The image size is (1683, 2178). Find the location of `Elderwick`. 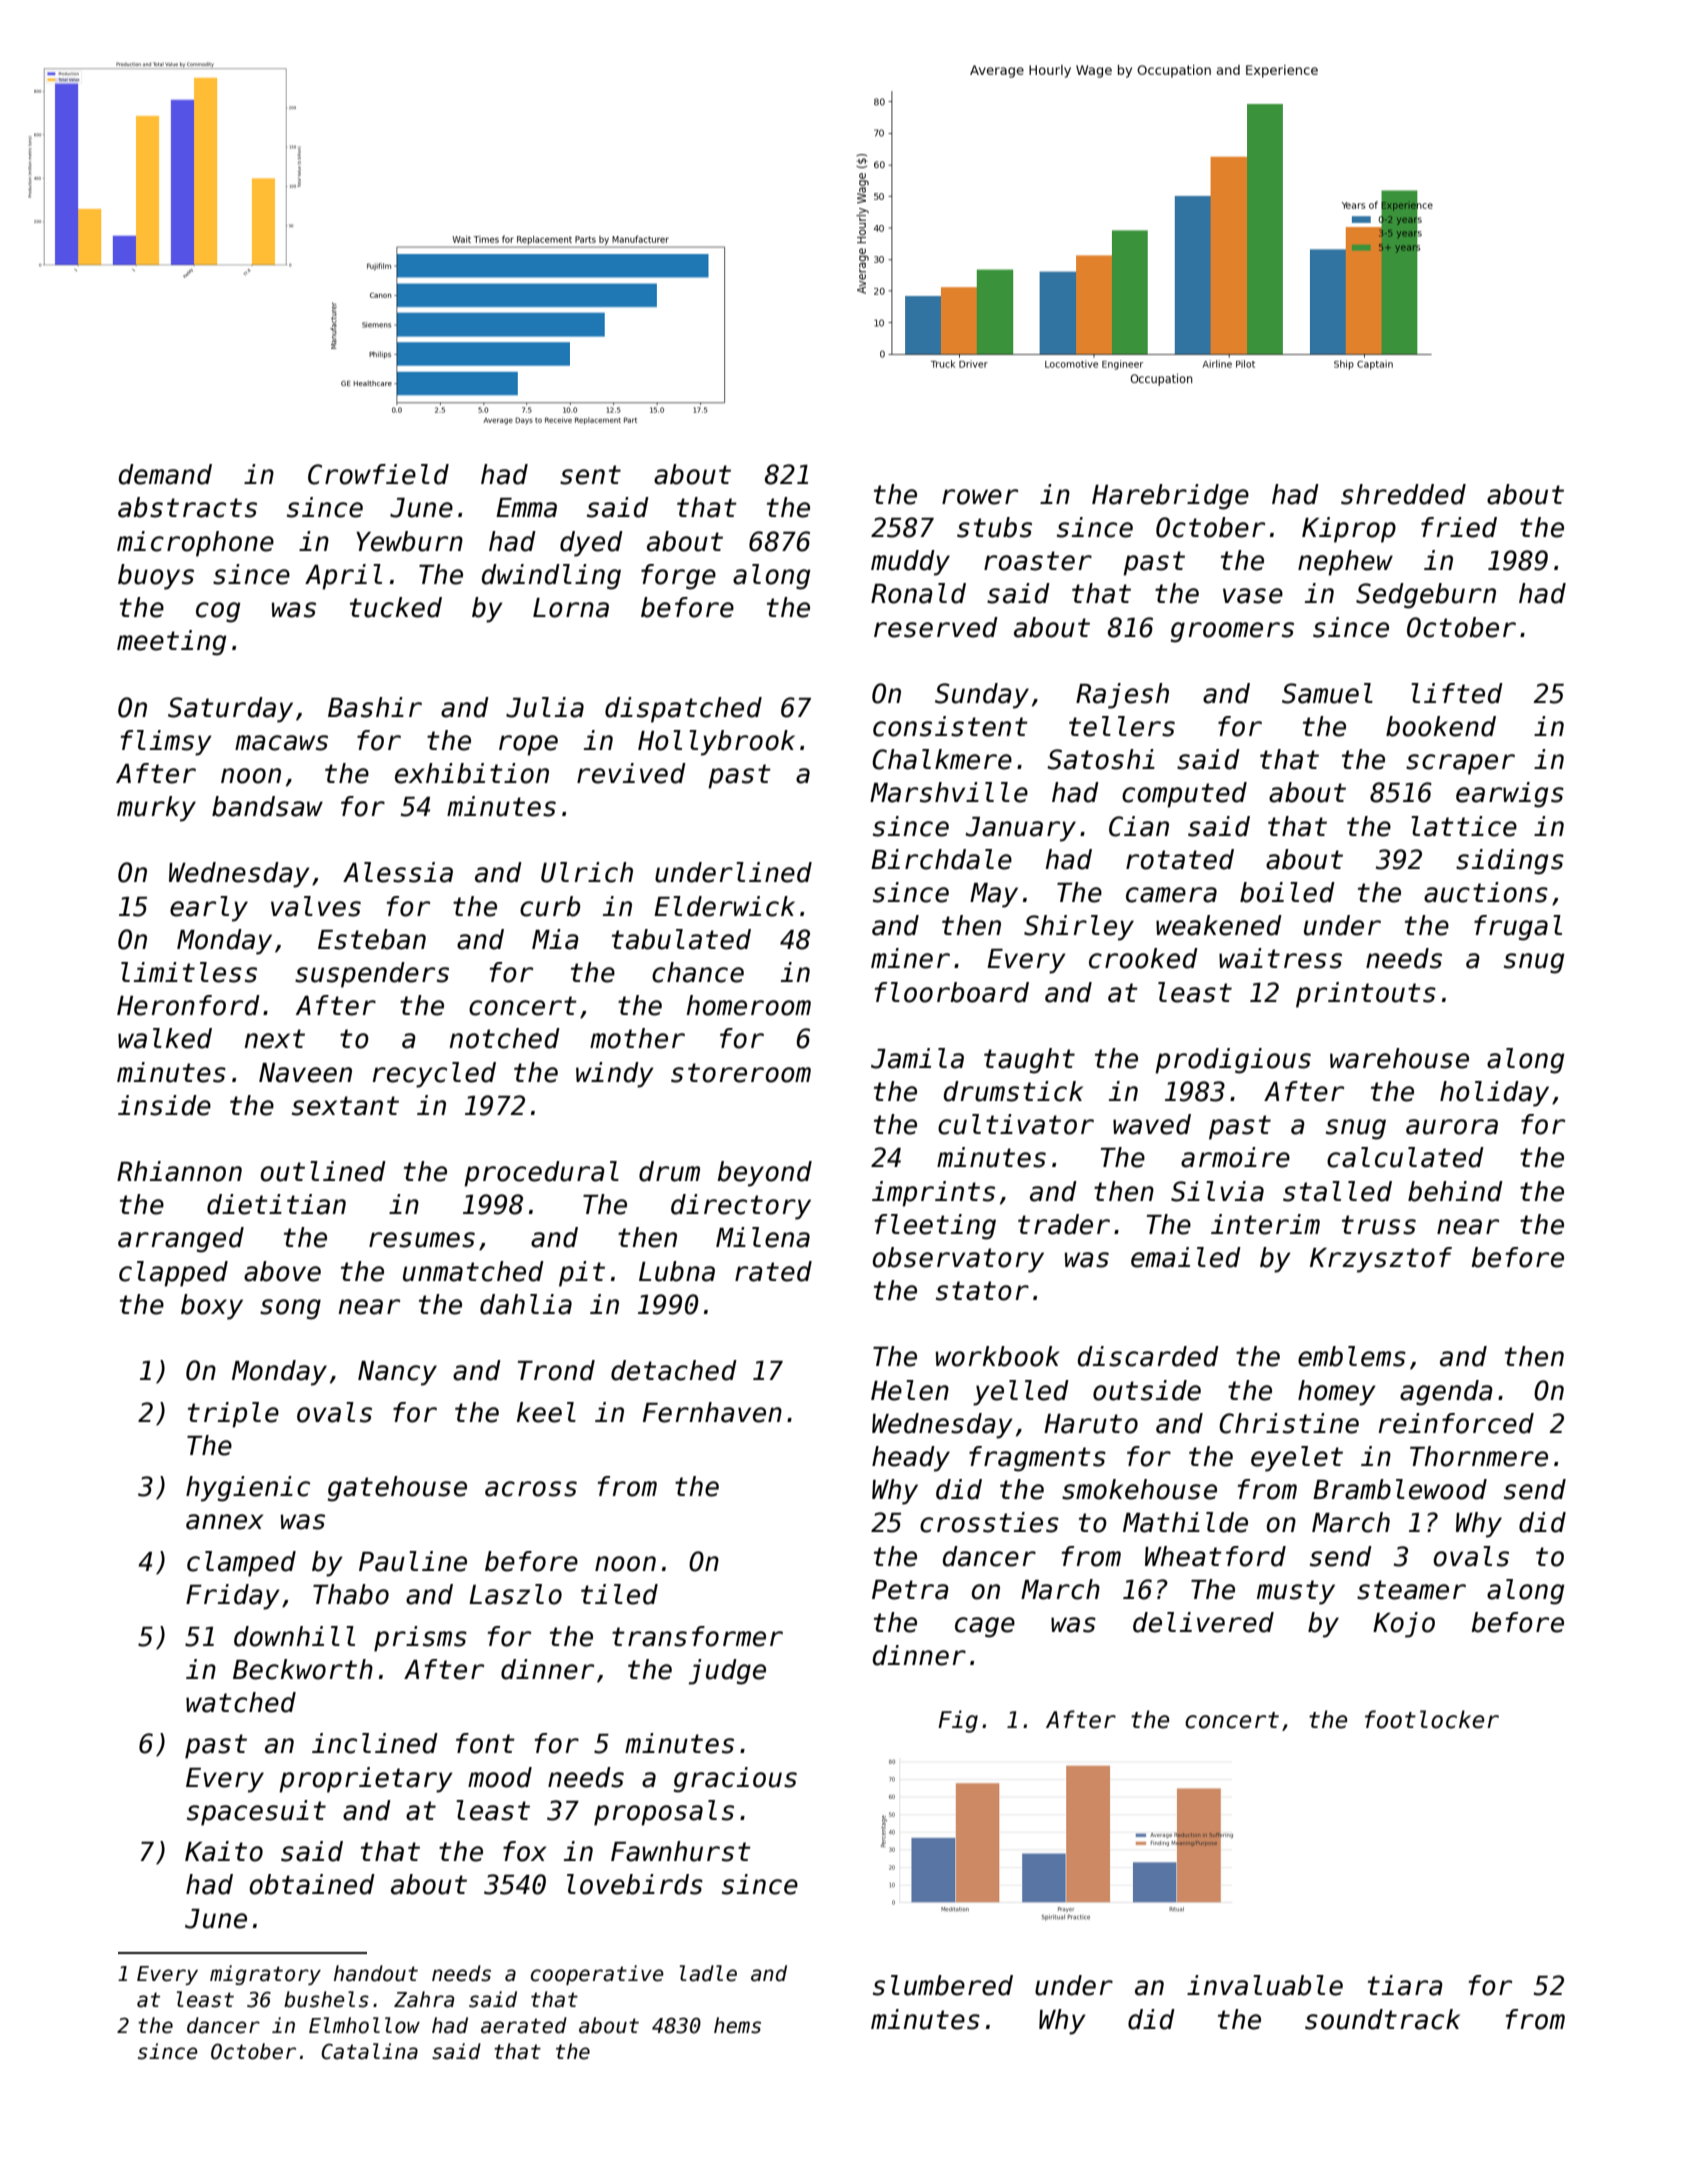

Elderwick is located at coordinates (724, 906).
